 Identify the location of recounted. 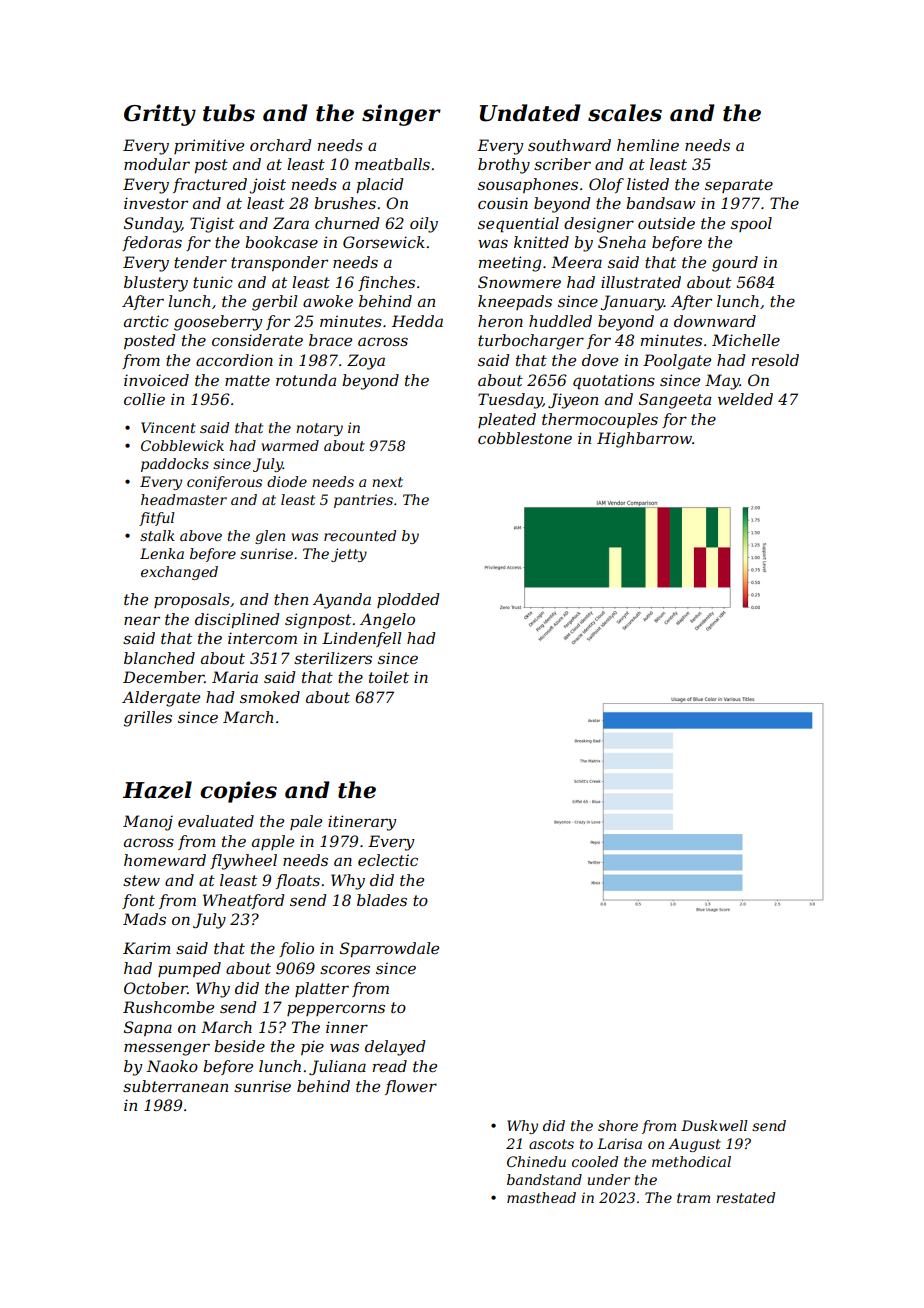
(360, 535).
